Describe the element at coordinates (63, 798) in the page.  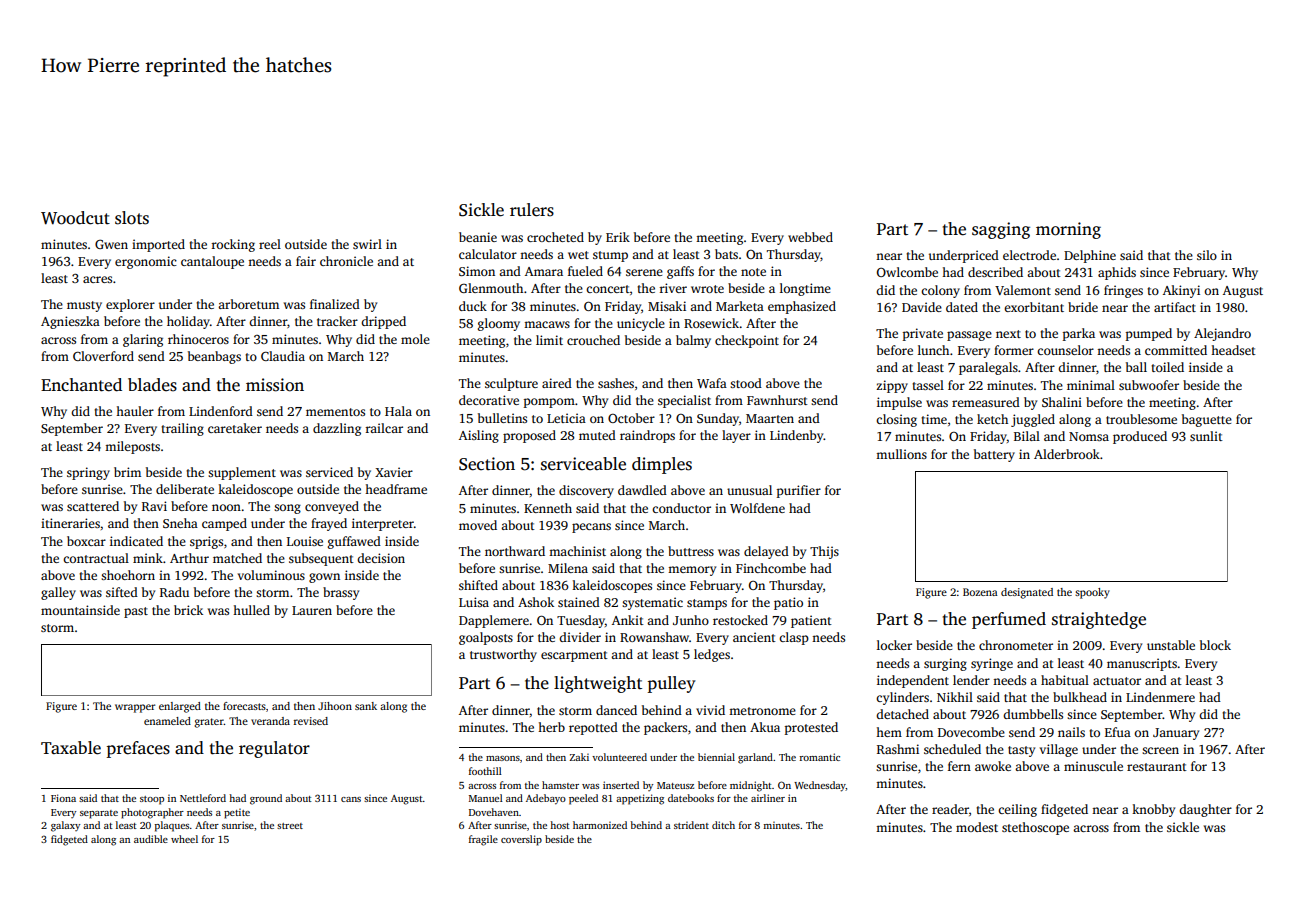
I see `Fiona` at that location.
